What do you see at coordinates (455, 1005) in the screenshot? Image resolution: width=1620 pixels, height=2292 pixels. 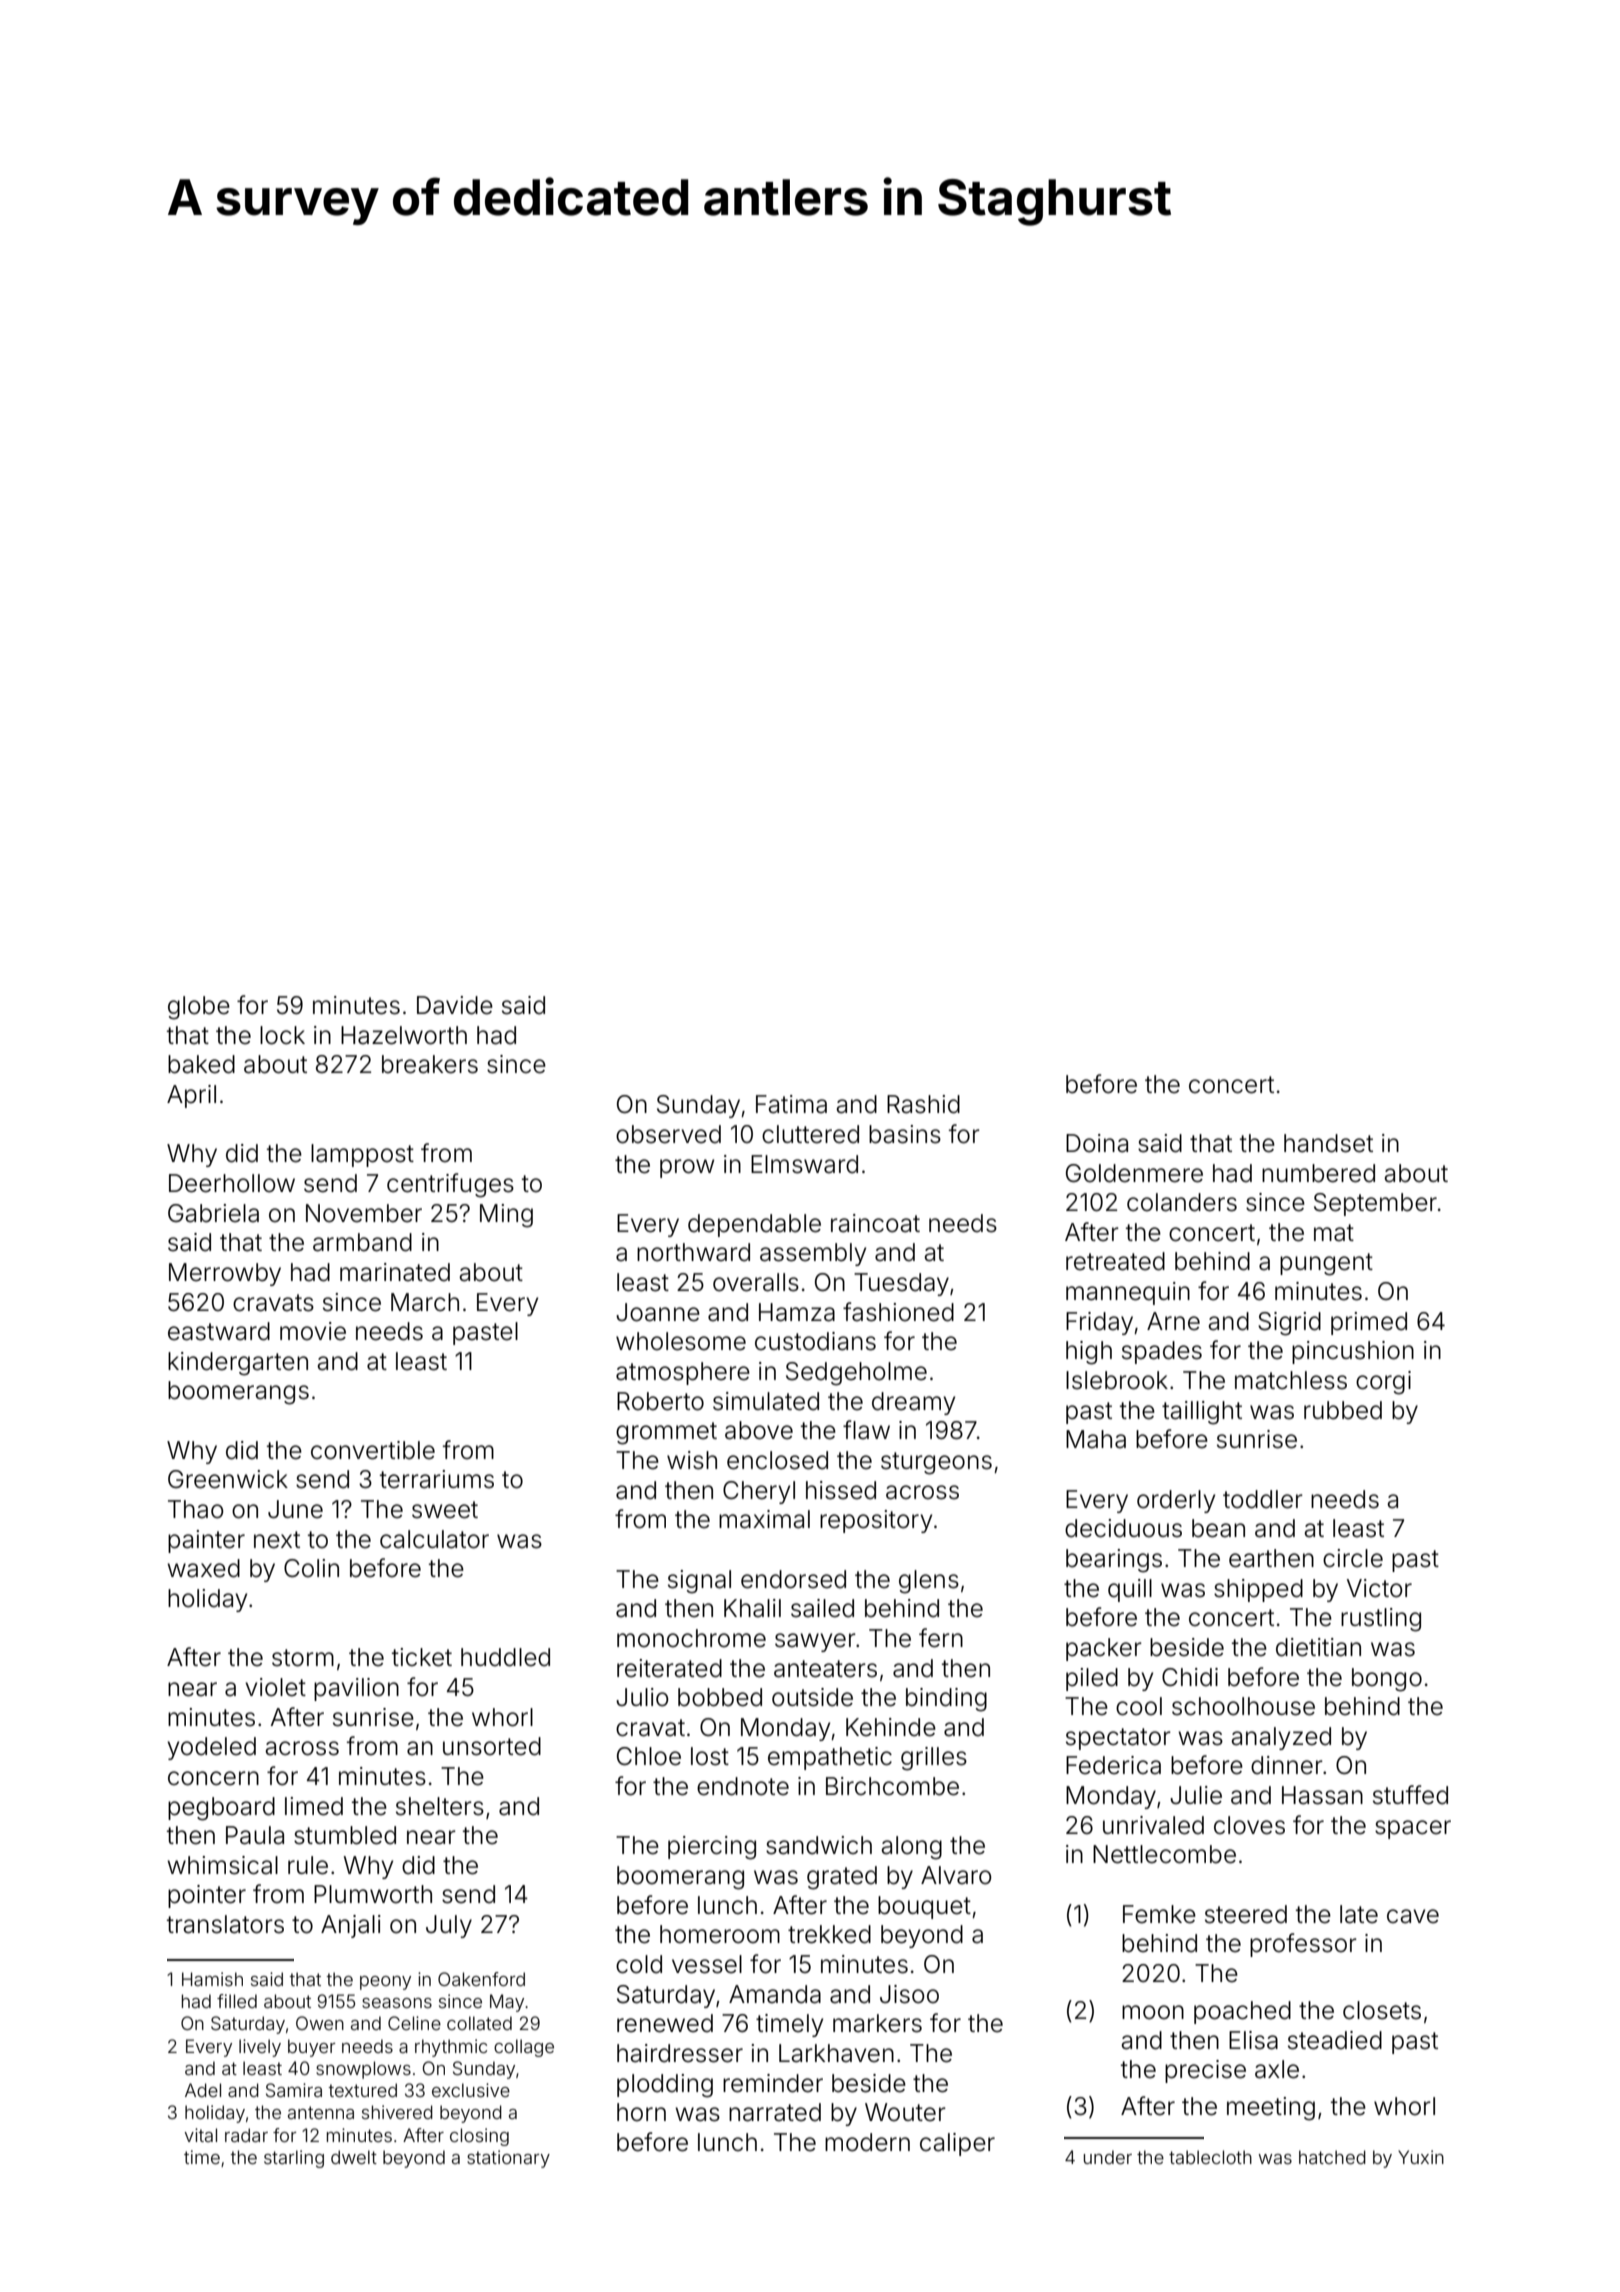 I see `Davide` at bounding box center [455, 1005].
